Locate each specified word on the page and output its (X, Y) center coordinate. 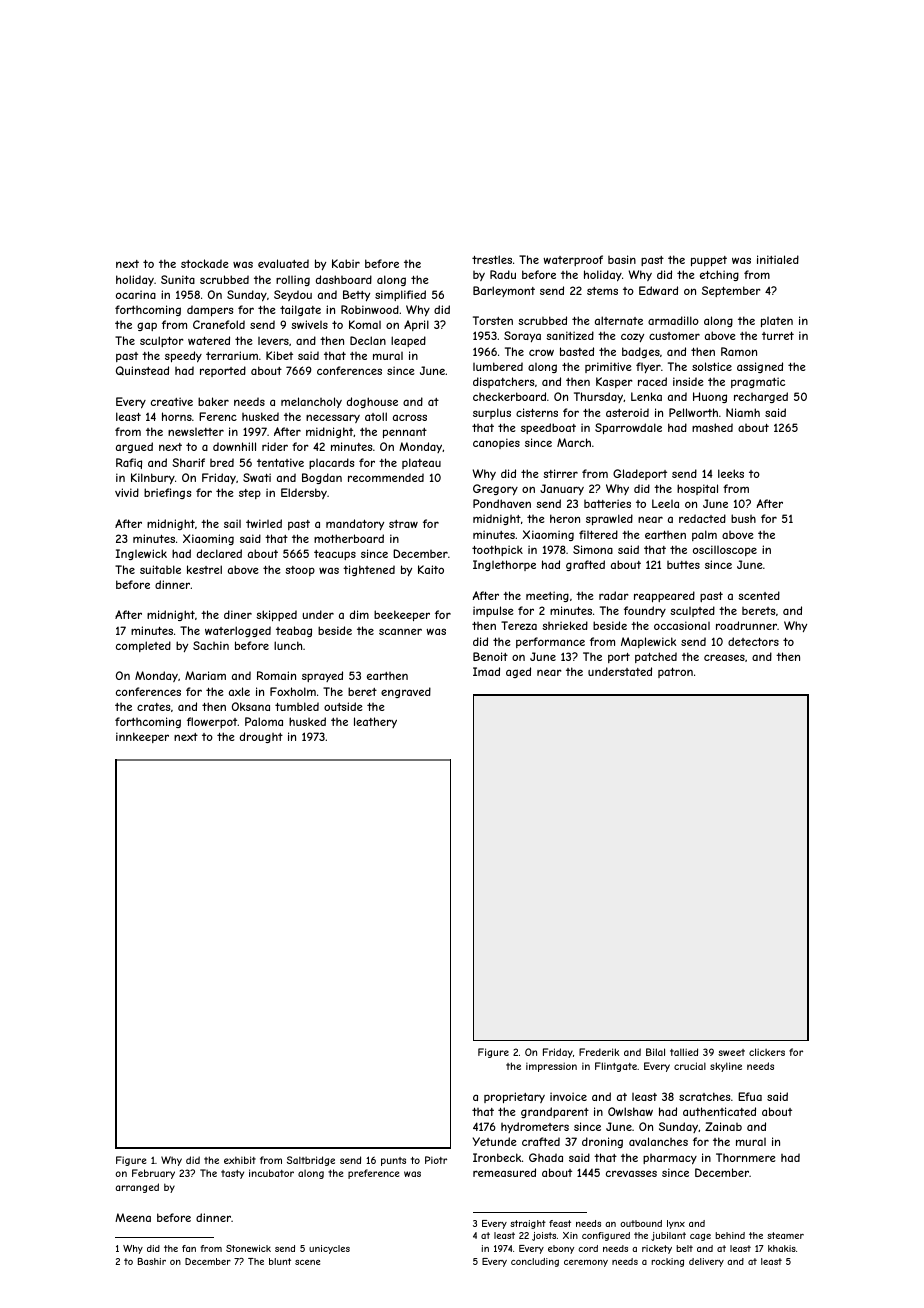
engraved (406, 692)
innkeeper (142, 737)
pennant (405, 433)
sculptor (162, 341)
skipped (276, 615)
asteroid (627, 412)
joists (544, 1236)
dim (359, 614)
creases (724, 657)
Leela (665, 503)
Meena (133, 1217)
